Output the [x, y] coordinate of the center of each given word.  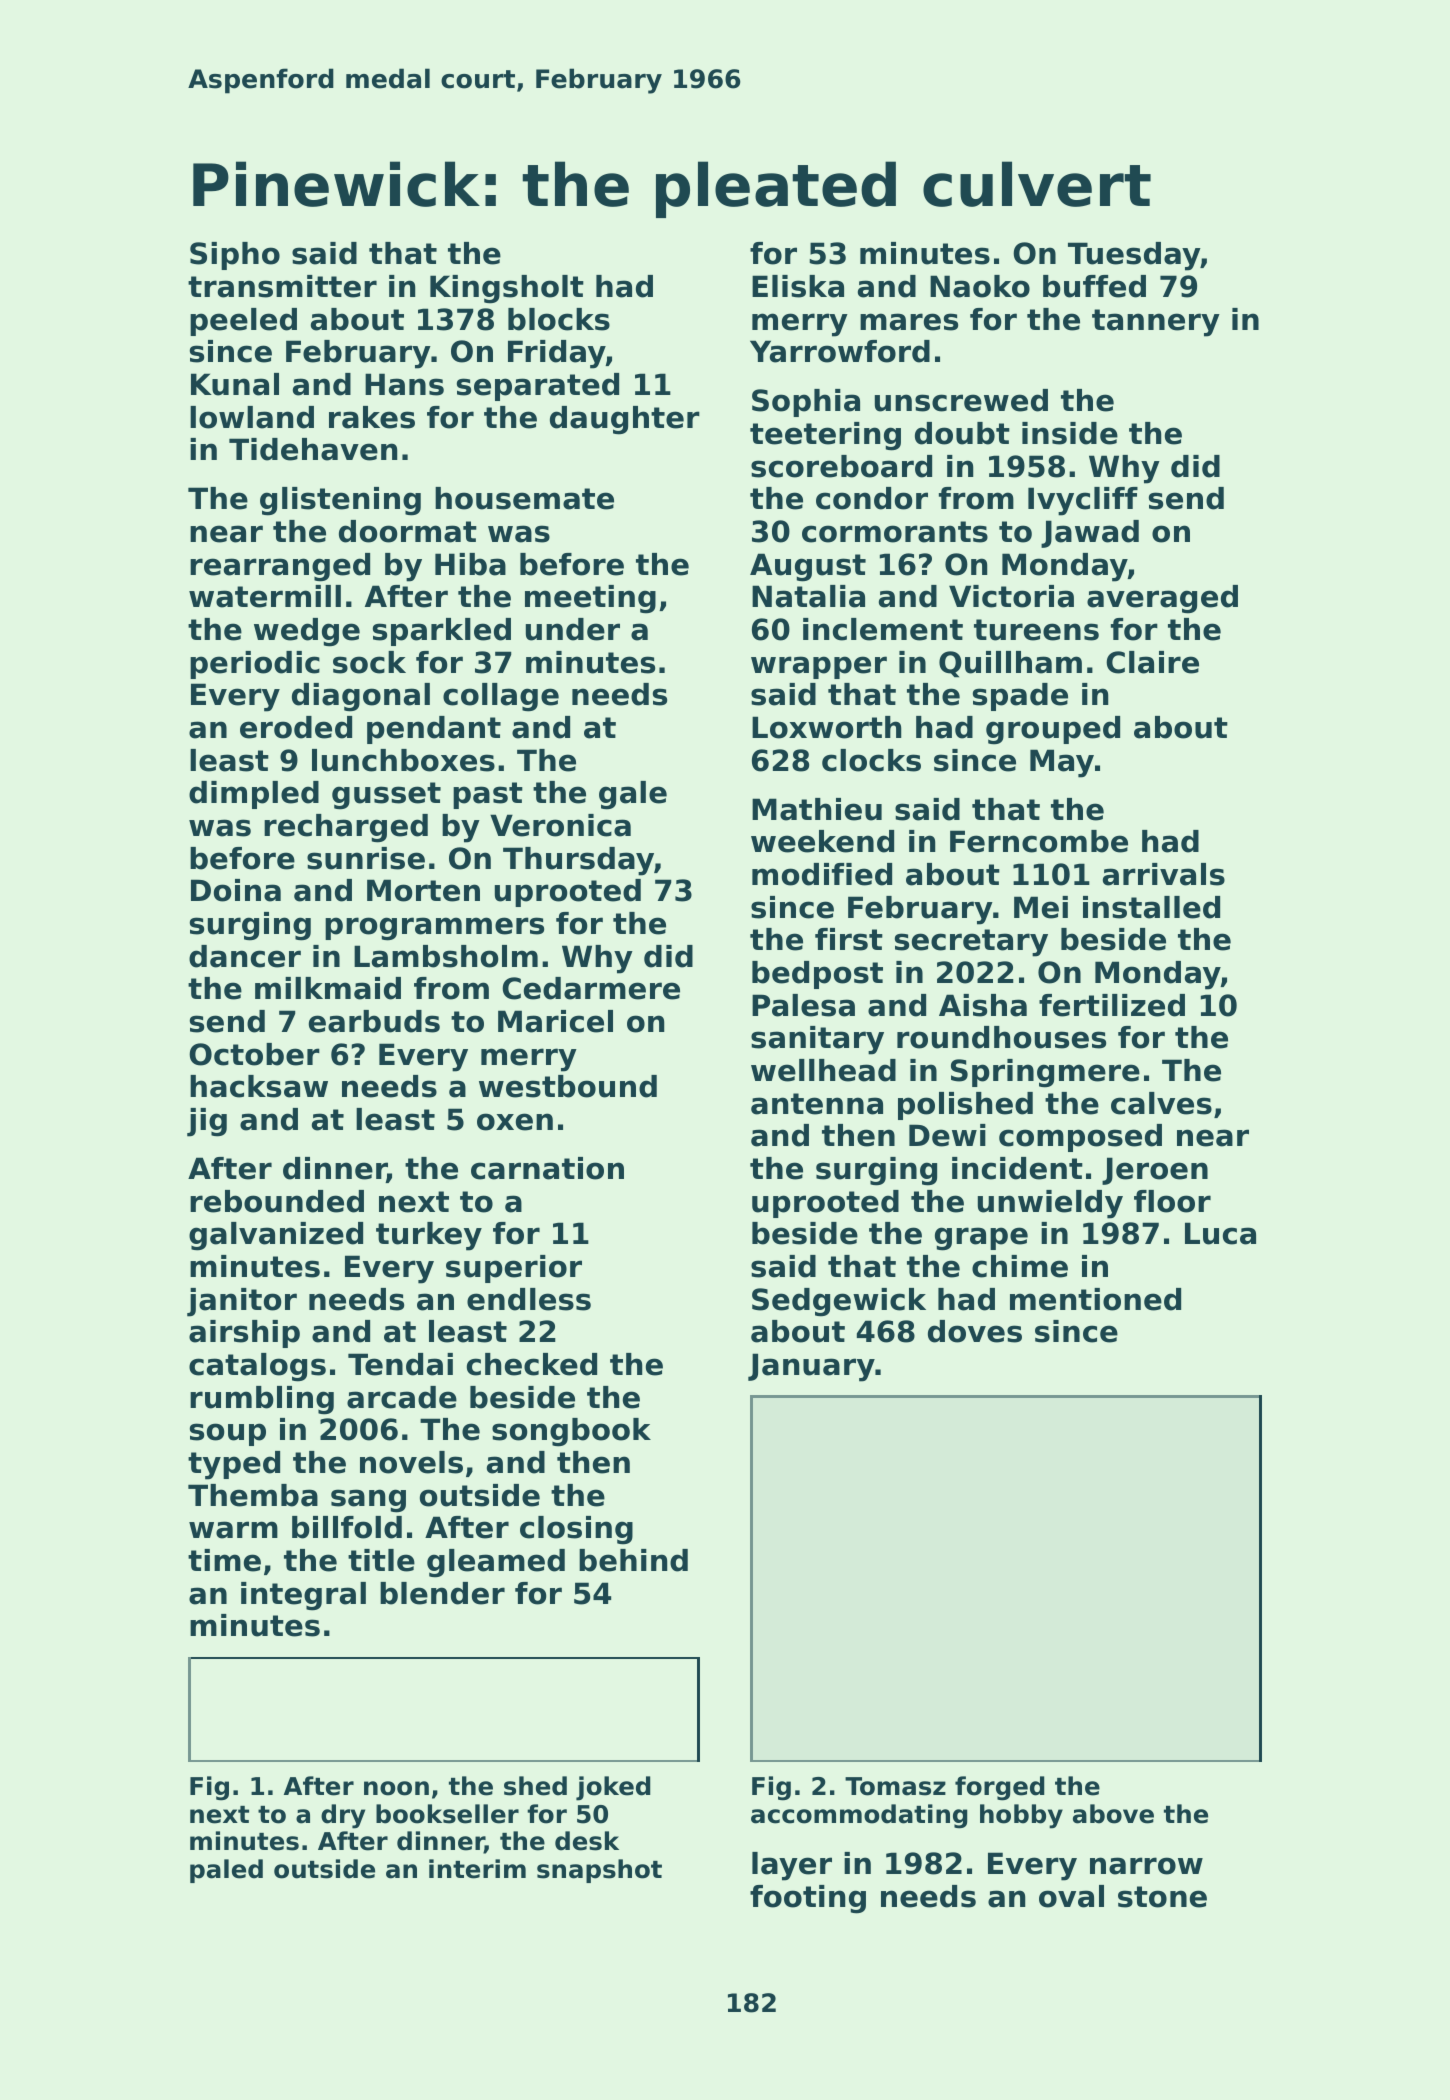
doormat [408, 531]
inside [1070, 433]
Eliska [798, 286]
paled [226, 1871]
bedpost [817, 975]
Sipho [235, 256]
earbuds [374, 1021]
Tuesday [1134, 256]
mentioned [1095, 1299]
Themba [253, 1495]
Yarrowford [840, 351]
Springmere [1045, 1073]
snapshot [599, 1871]
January [811, 1367]
